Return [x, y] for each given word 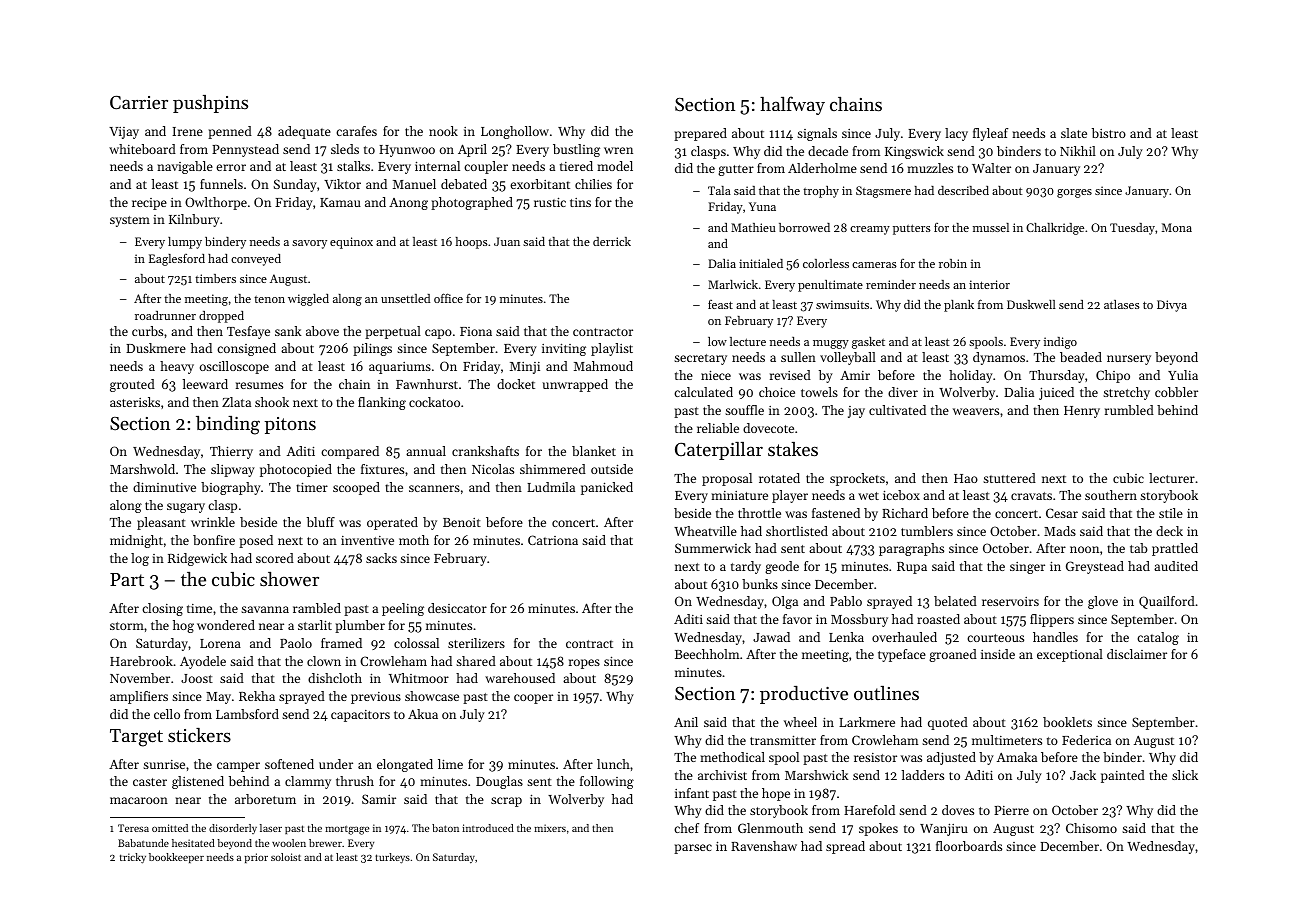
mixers [550, 828]
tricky [133, 858]
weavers [976, 411]
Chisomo [1091, 828]
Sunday [295, 185]
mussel [991, 227]
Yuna [762, 206]
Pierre [1011, 810]
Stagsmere [883, 192]
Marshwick [816, 775]
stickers [199, 735]
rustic [550, 202]
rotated [779, 478]
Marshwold [142, 469]
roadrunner [165, 315]
